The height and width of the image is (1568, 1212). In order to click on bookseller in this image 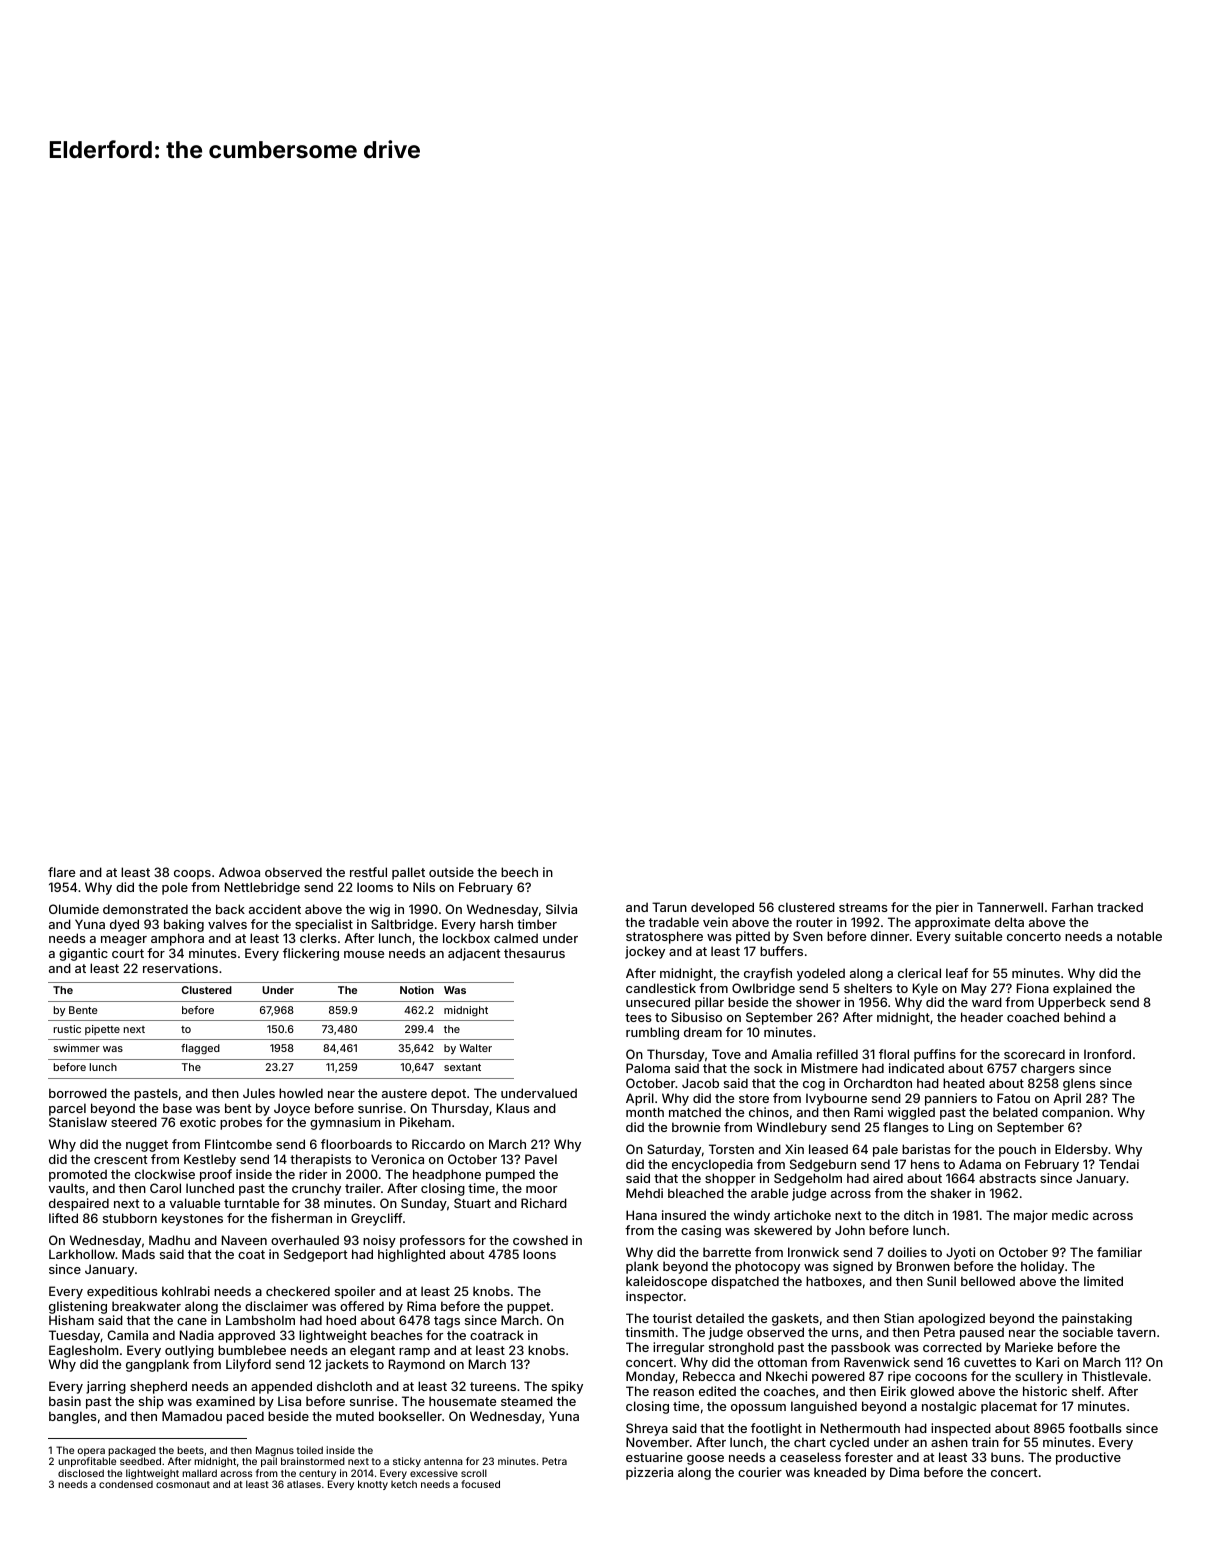, I will do `click(410, 1416)`.
